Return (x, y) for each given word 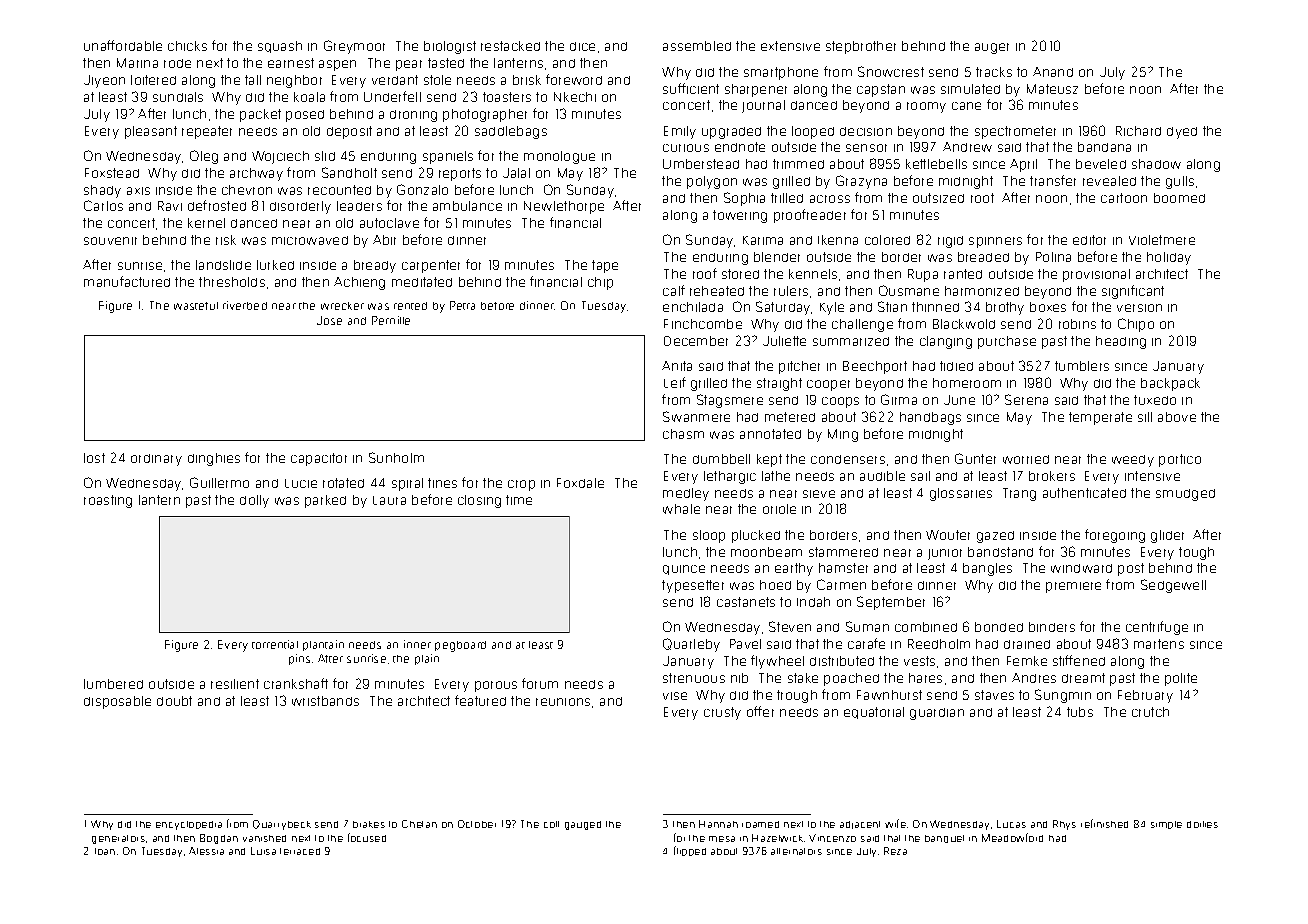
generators (118, 839)
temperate (1100, 418)
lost (94, 458)
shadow (1156, 164)
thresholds (232, 282)
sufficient (691, 88)
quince (684, 570)
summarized (851, 341)
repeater (207, 132)
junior (945, 554)
